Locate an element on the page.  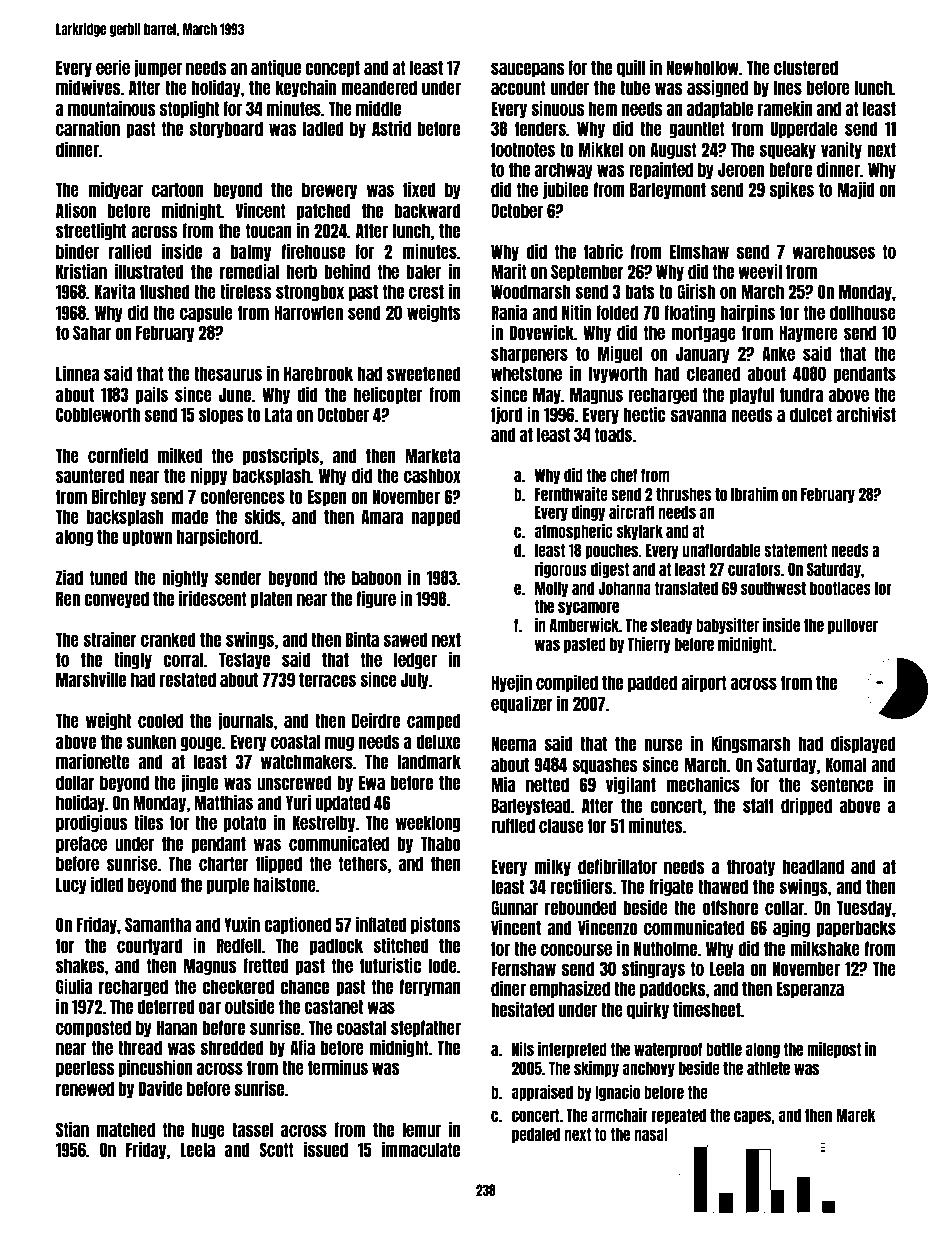
milepost is located at coordinates (834, 1050).
